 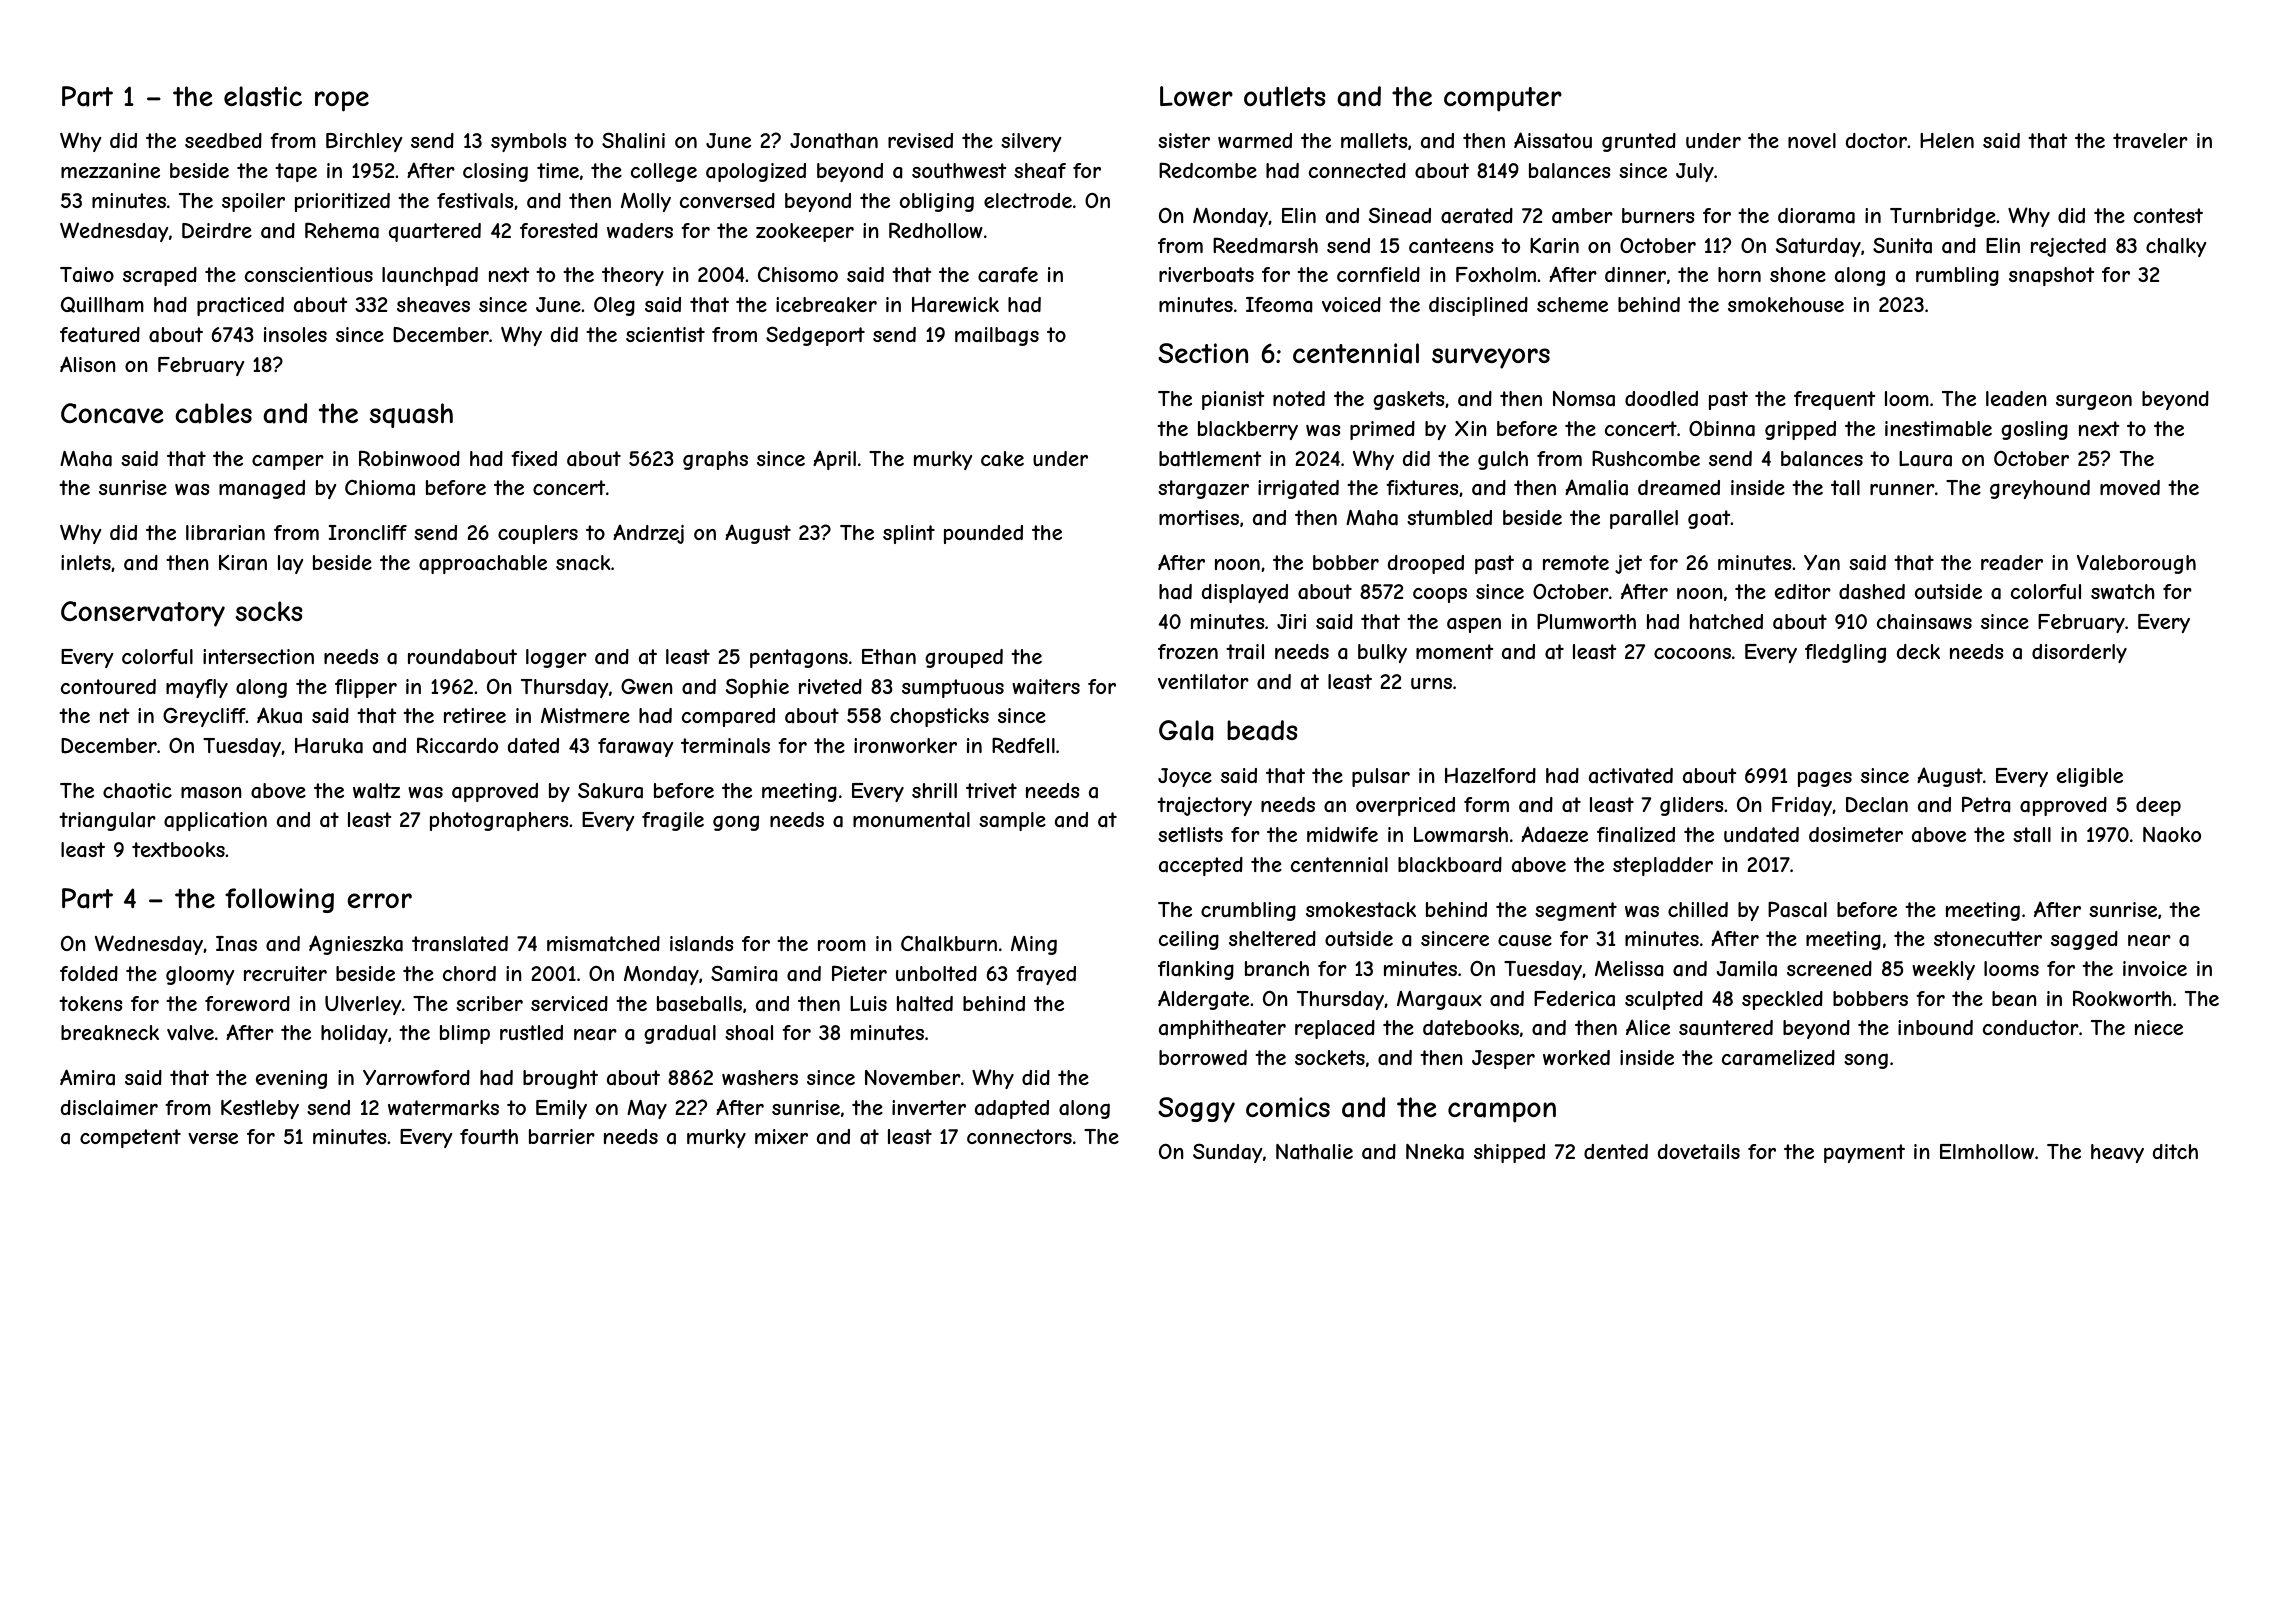 I want to click on snapshot, so click(x=2051, y=276).
